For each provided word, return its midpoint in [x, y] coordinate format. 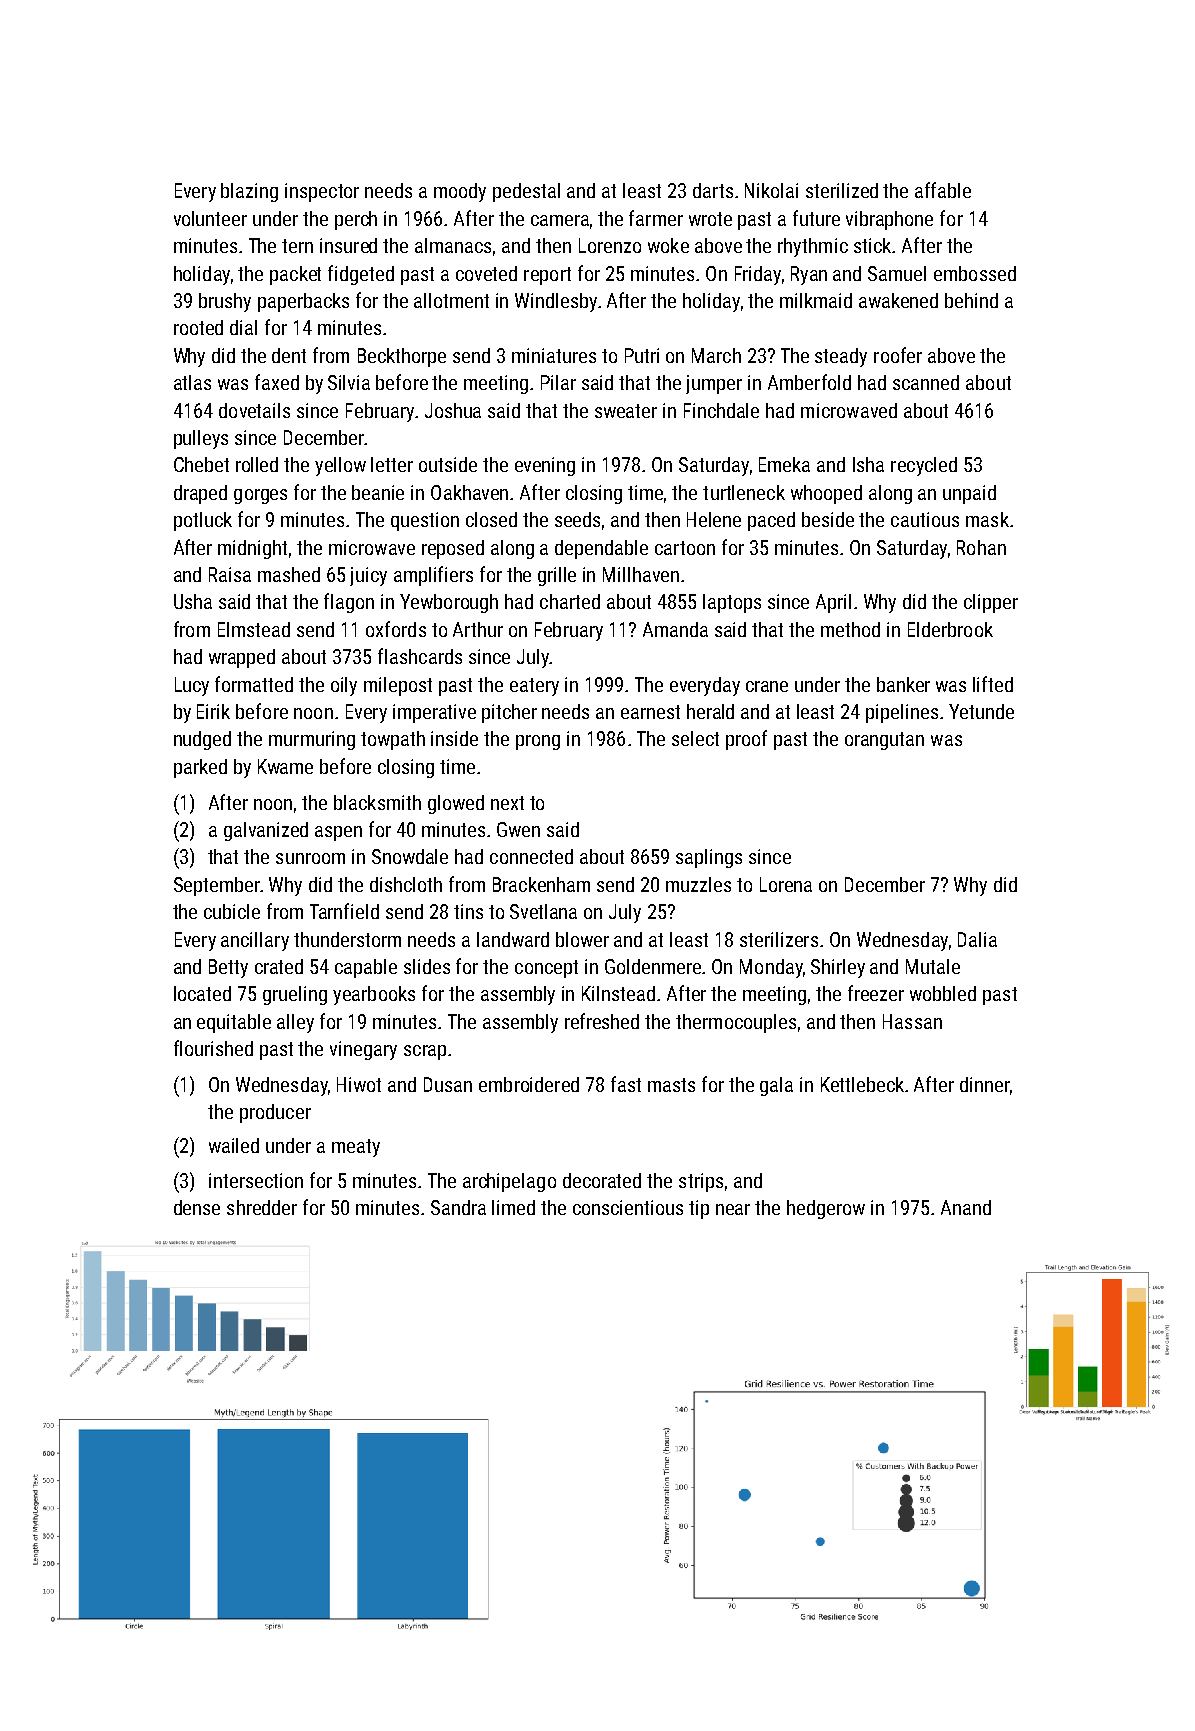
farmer [656, 218]
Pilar [558, 382]
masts [671, 1085]
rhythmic [813, 247]
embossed [975, 273]
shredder [262, 1207]
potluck [203, 521]
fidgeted [361, 275]
